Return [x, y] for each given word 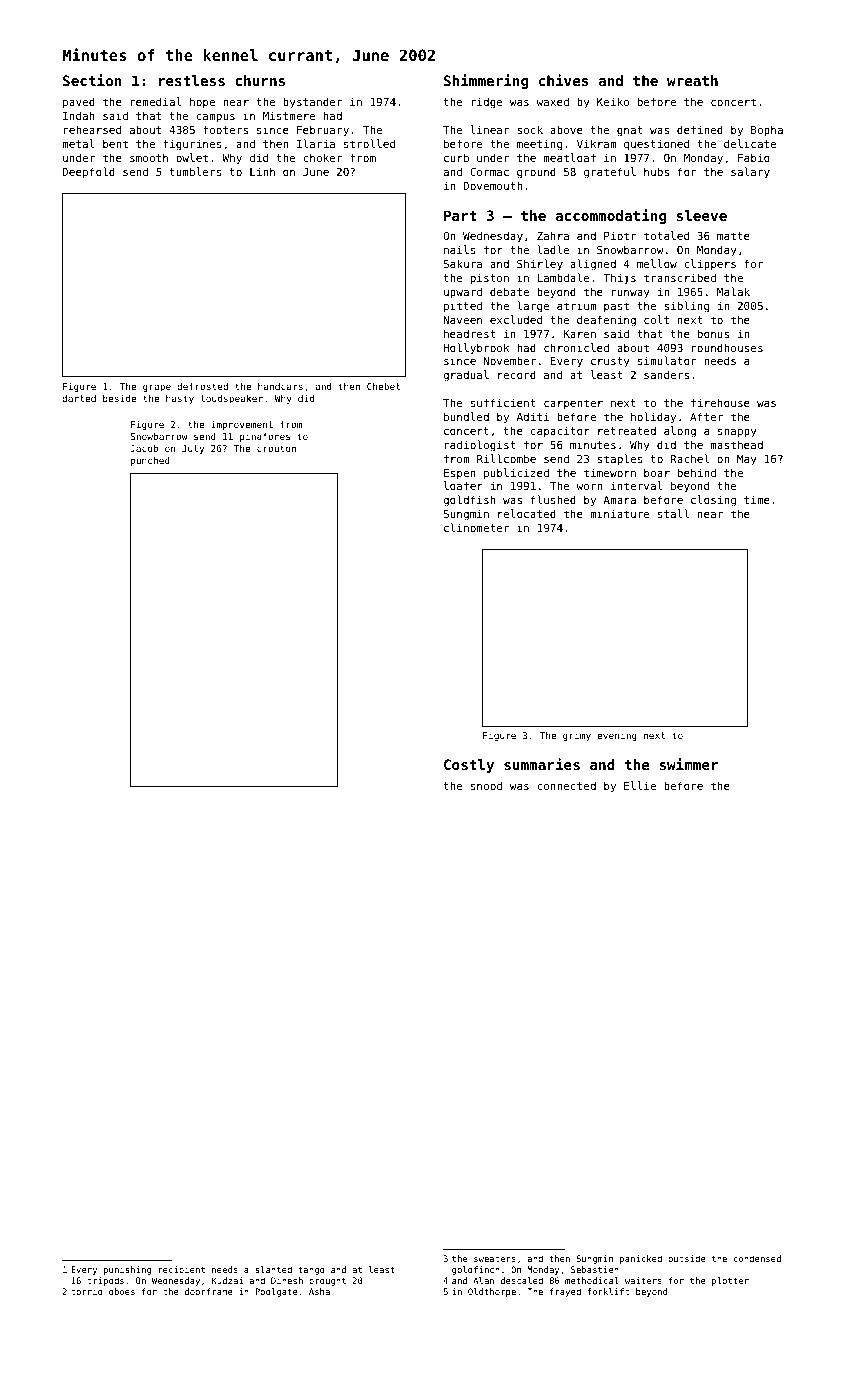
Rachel [690, 458]
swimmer [688, 764]
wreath [692, 80]
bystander [312, 102]
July [193, 449]
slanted [273, 1269]
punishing [127, 1270]
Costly [469, 766]
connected [566, 785]
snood [486, 785]
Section [92, 80]
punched [150, 461]
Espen [460, 474]
